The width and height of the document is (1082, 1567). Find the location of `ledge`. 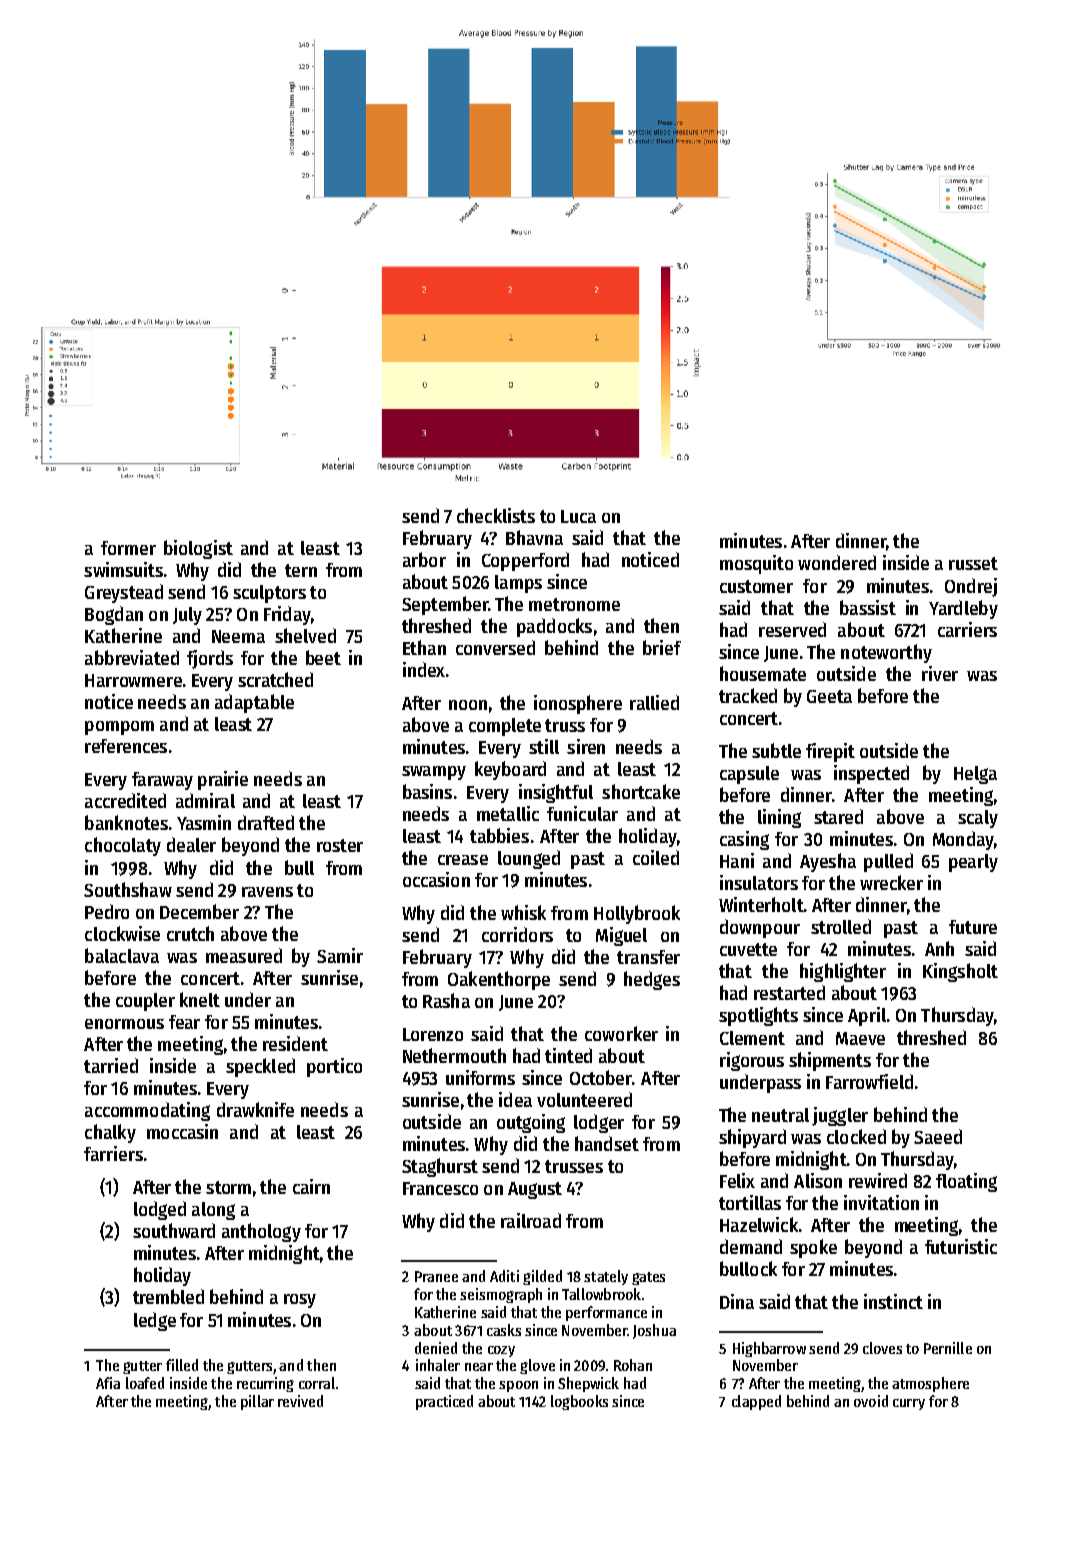

ledge is located at coordinates (155, 1321).
